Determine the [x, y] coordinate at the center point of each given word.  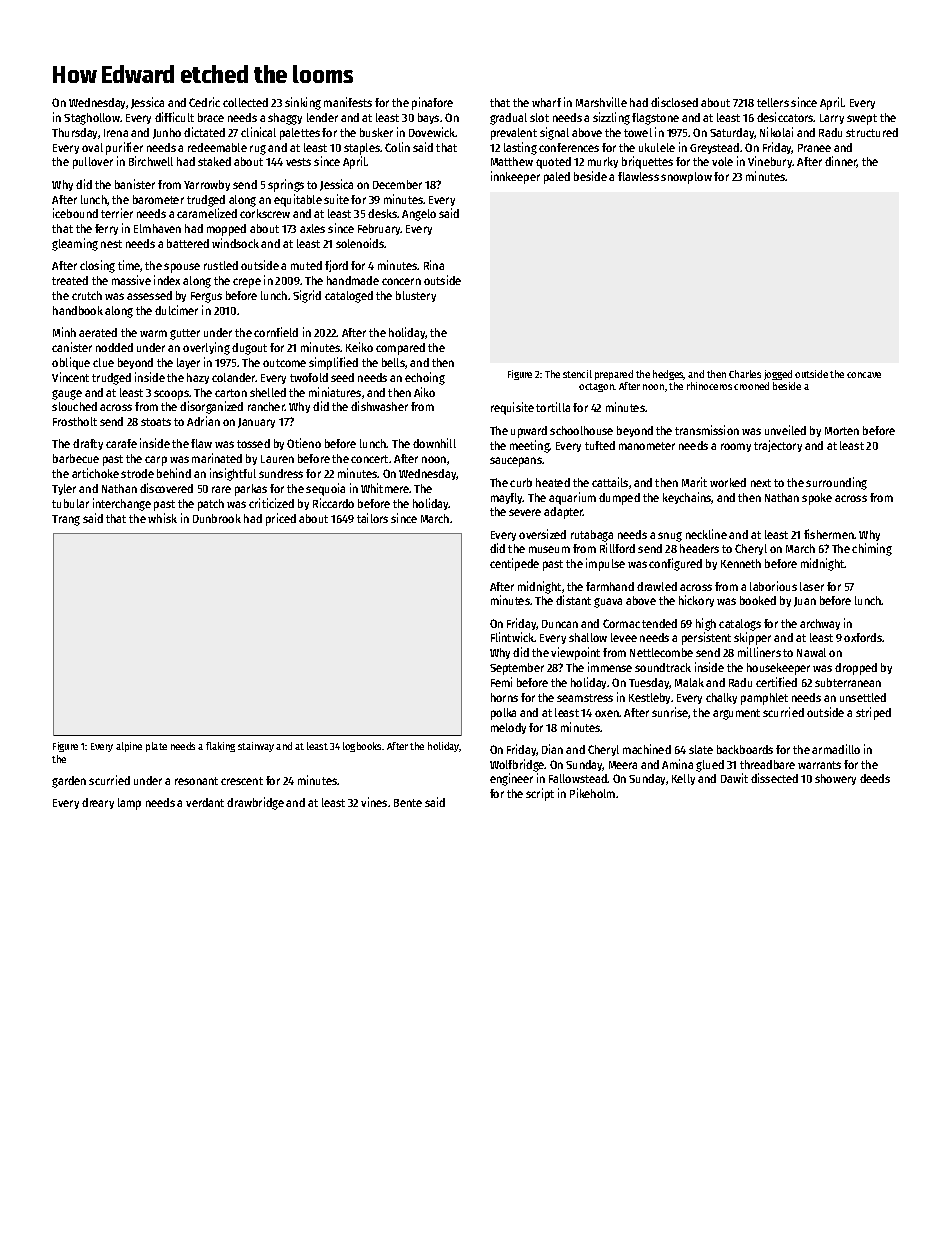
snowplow [686, 178]
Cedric [204, 102]
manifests [348, 102]
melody [508, 728]
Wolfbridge [517, 765]
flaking [220, 747]
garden [69, 782]
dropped [856, 669]
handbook [78, 310]
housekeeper [778, 669]
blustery [416, 296]
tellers [773, 102]
